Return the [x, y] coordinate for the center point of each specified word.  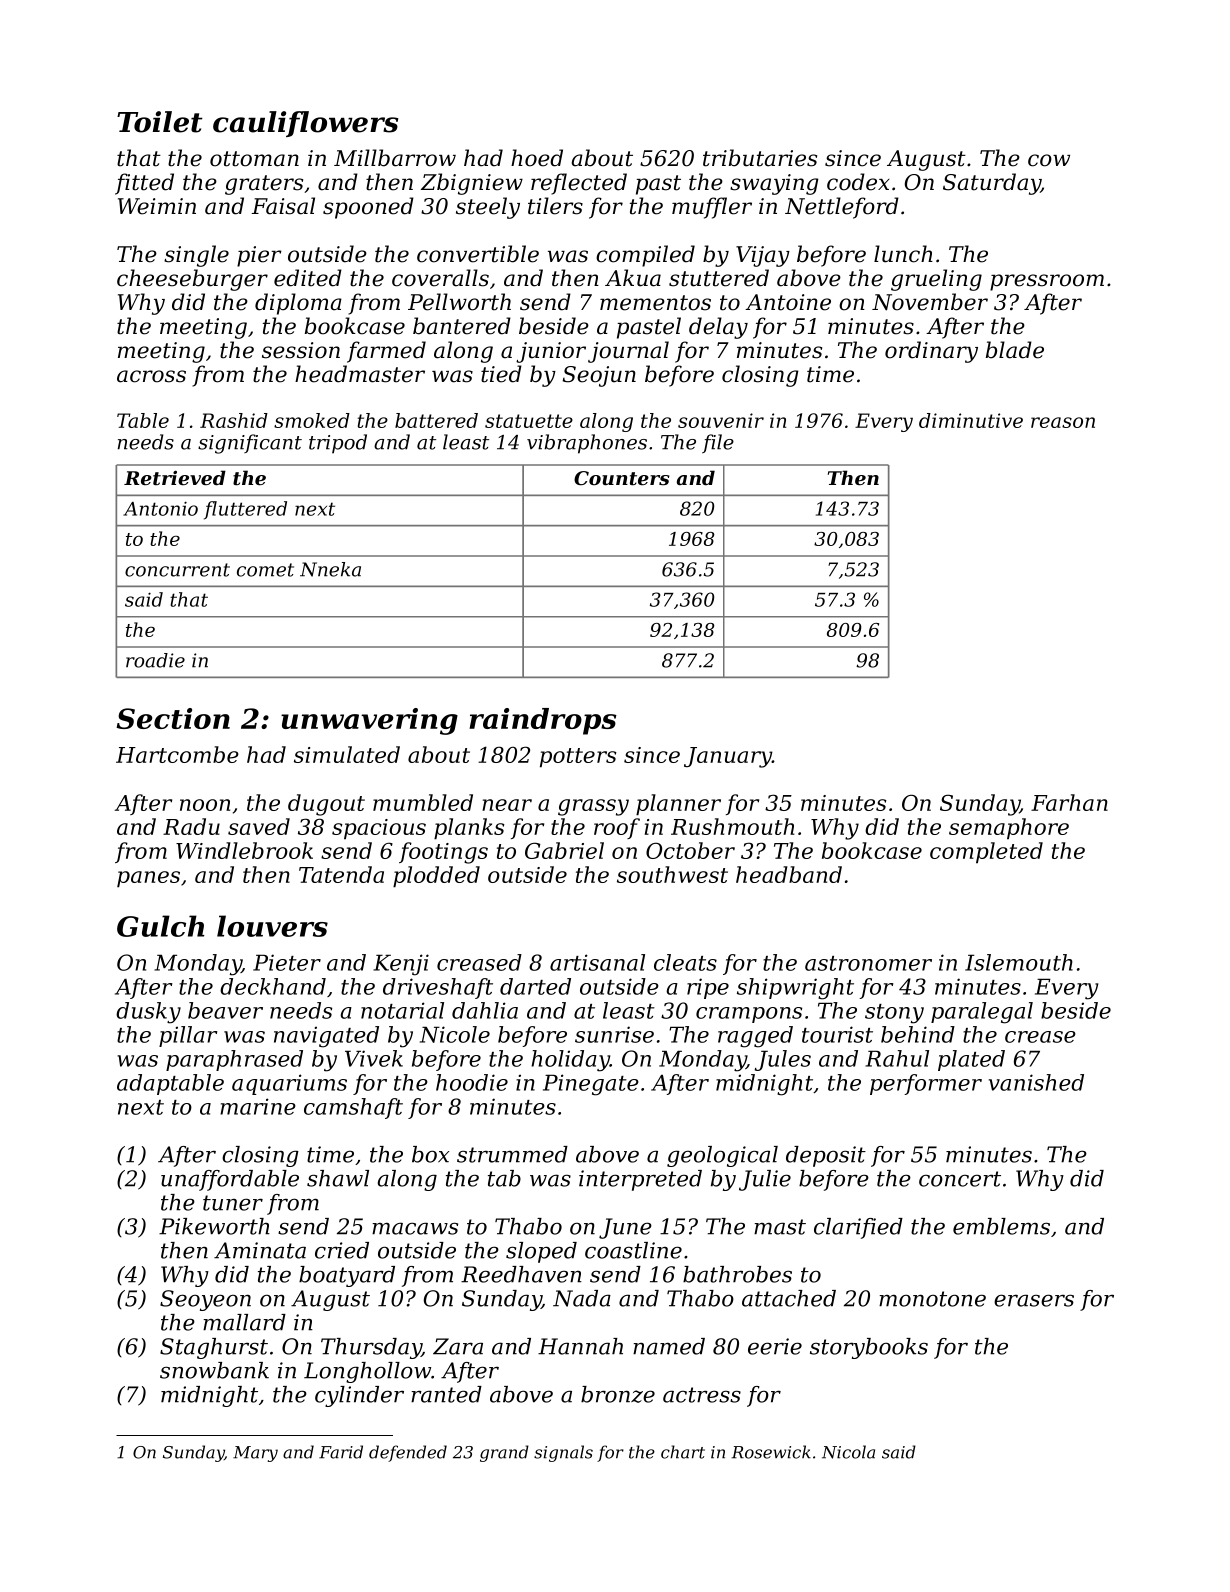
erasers [1034, 1300]
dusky [148, 1013]
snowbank [214, 1370]
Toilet [160, 122]
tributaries [760, 158]
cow [1049, 160]
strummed [512, 1154]
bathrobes [737, 1274]
